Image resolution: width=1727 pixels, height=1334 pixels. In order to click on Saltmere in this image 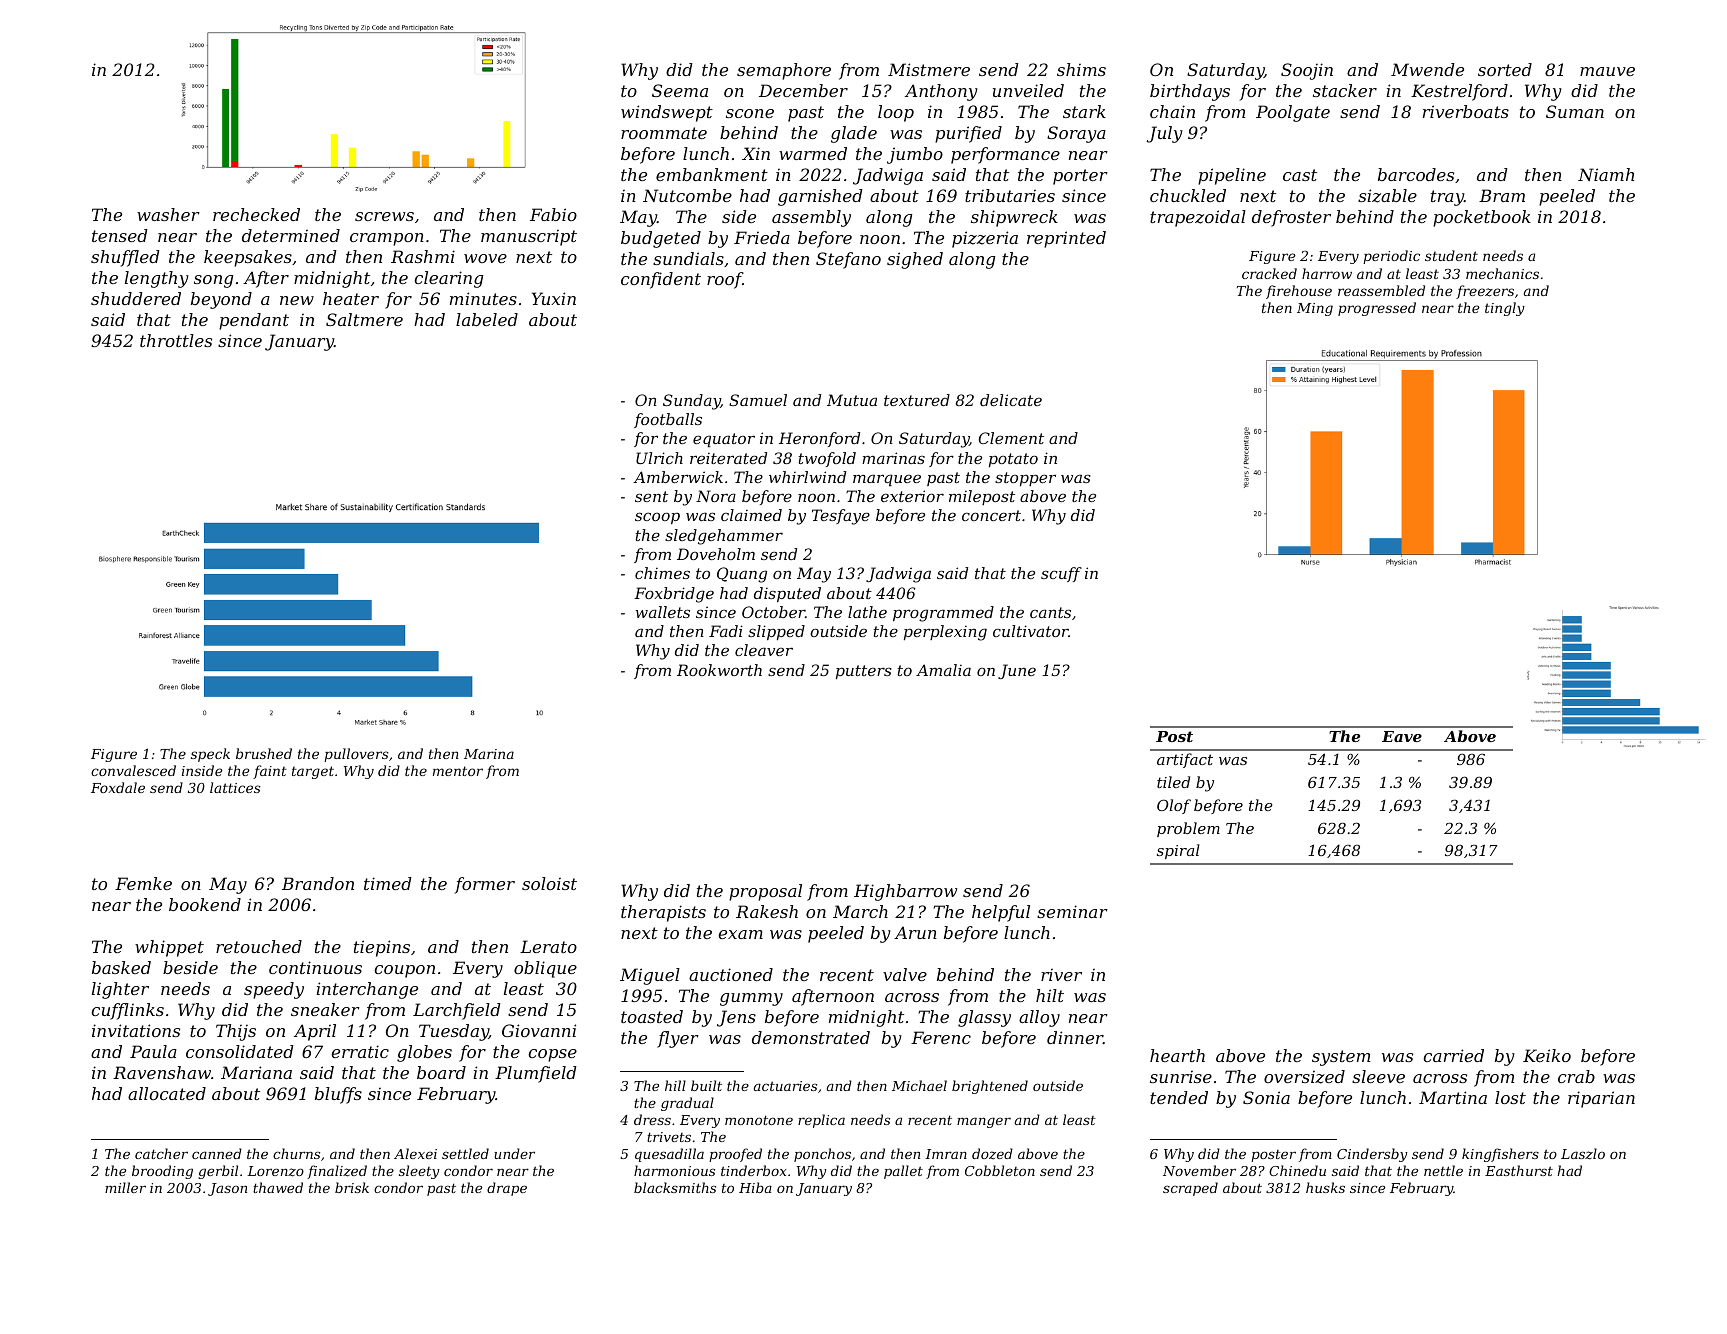, I will do `click(364, 319)`.
